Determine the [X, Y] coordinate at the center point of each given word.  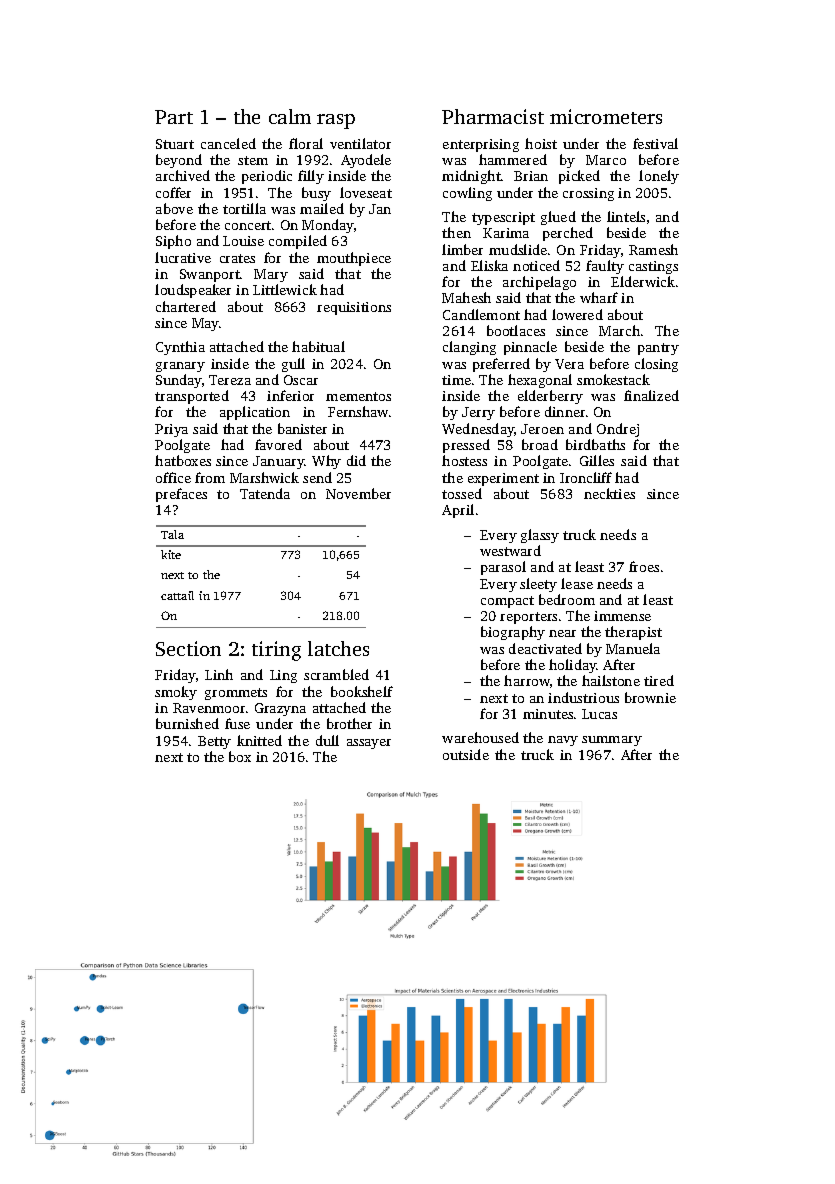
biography [513, 633]
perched [568, 234]
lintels [626, 216]
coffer [173, 192]
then [456, 232]
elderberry [550, 397]
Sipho [173, 242]
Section [188, 648]
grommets [236, 694]
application [255, 413]
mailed [322, 208]
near [562, 633]
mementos [358, 396]
